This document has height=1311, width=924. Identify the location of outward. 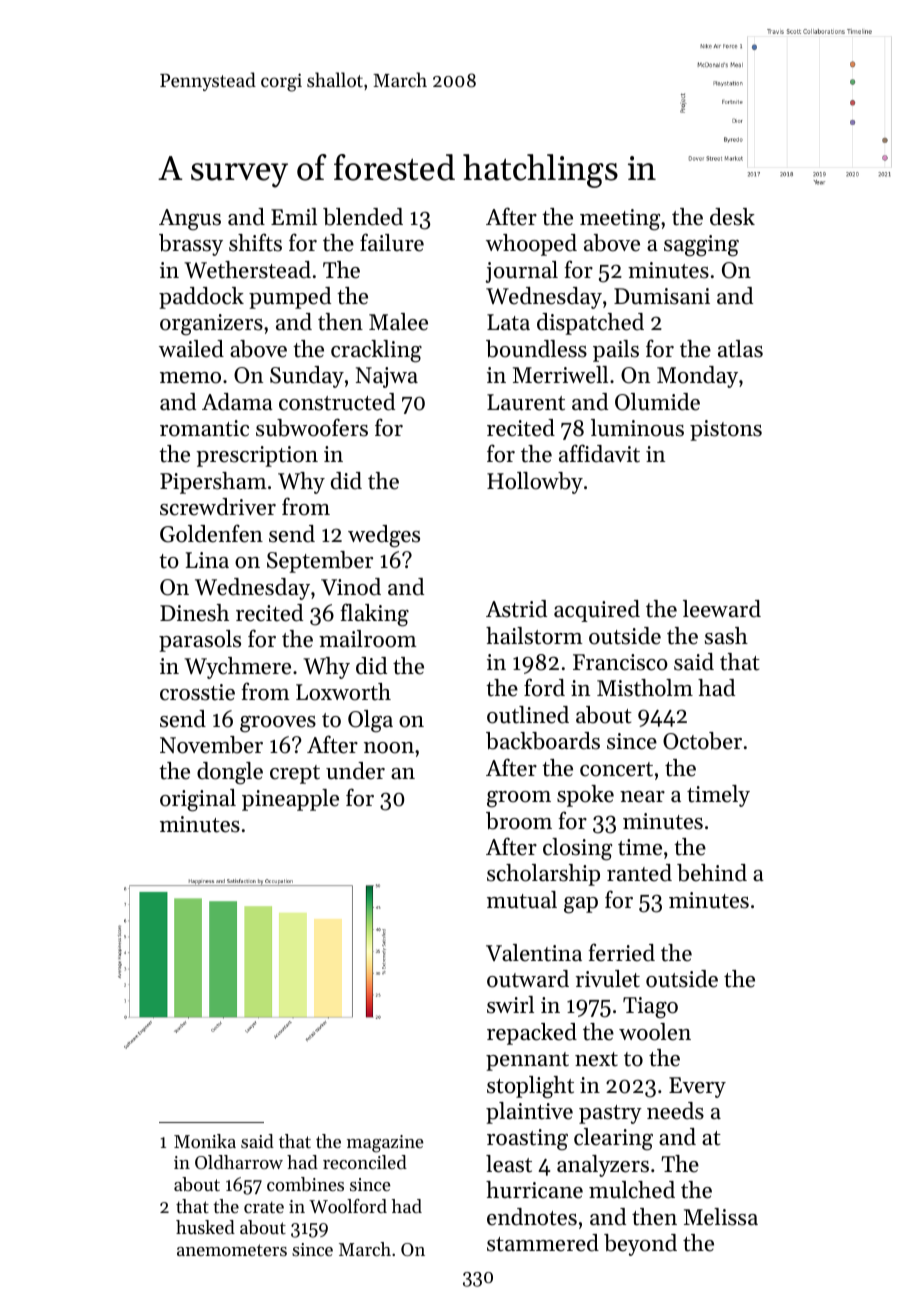
(528, 979).
